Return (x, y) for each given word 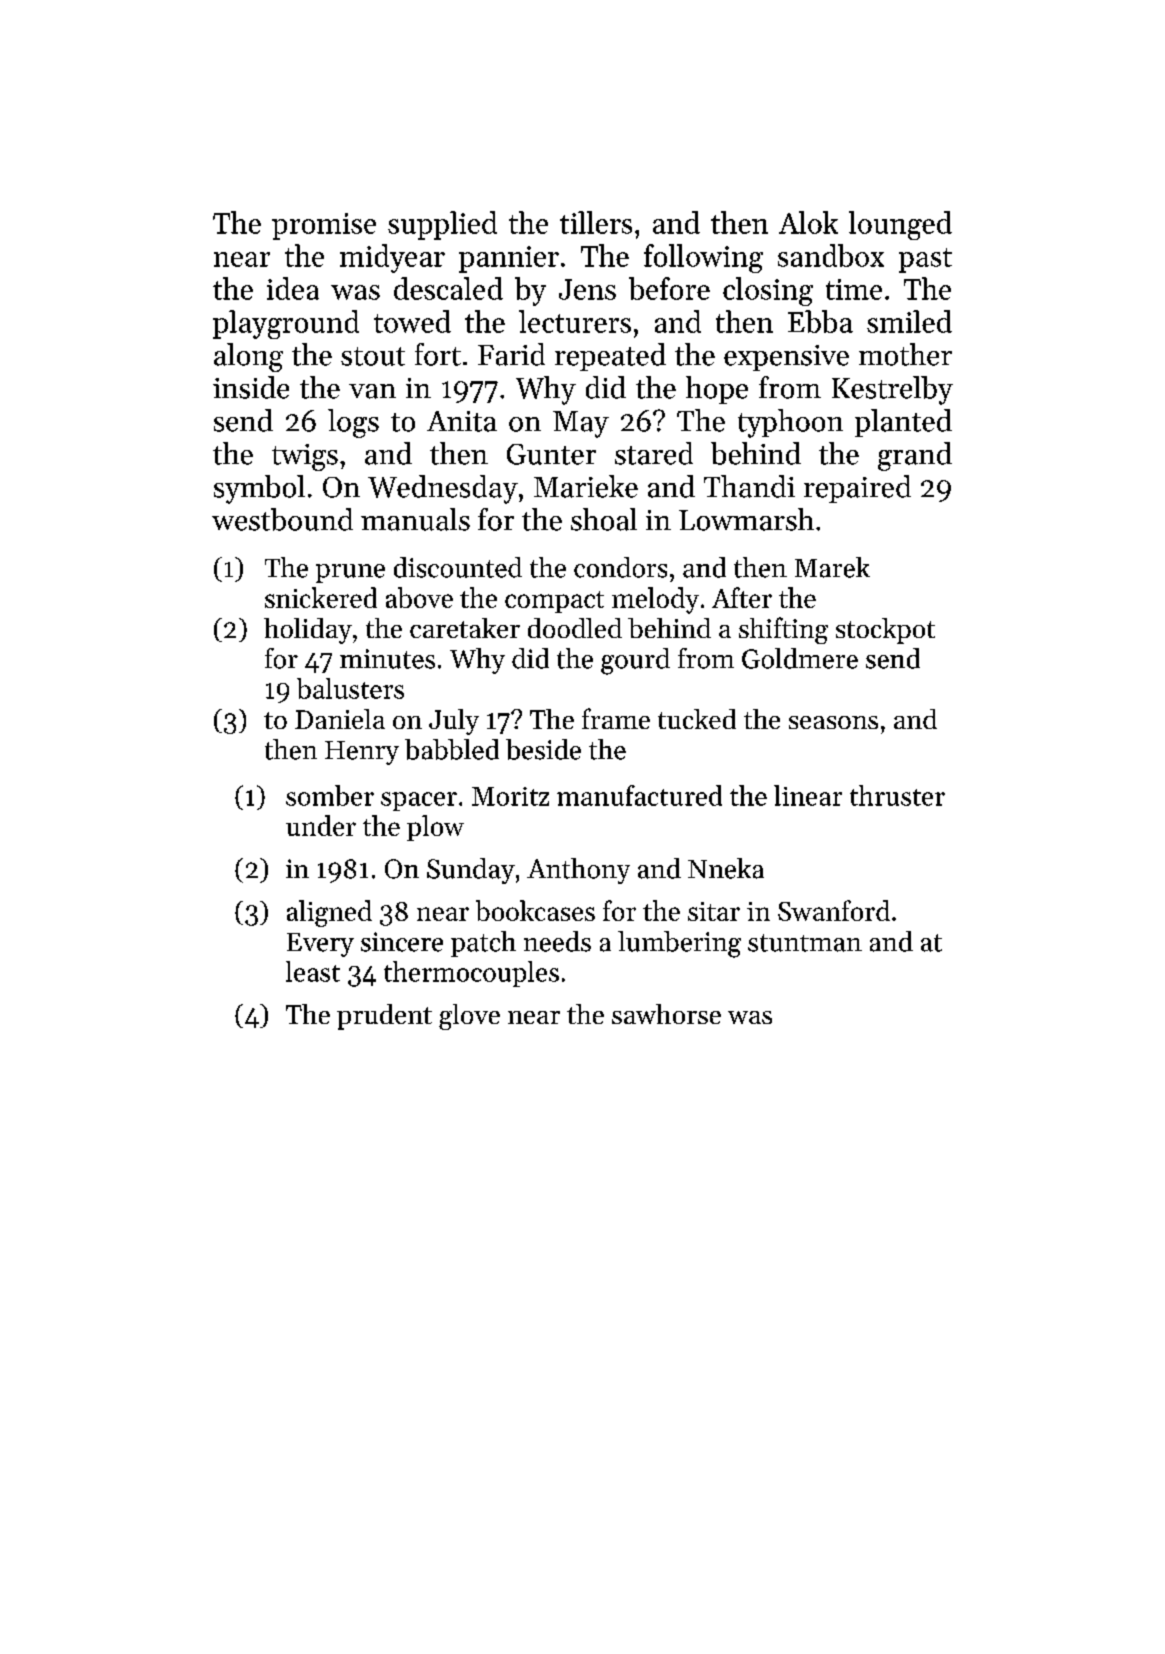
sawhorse (666, 1014)
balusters (350, 688)
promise (324, 226)
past (925, 260)
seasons (833, 722)
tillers (596, 222)
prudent (384, 1017)
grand (915, 456)
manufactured (639, 795)
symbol (259, 489)
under (321, 825)
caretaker (465, 628)
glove (469, 1017)
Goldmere (800, 658)
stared (654, 453)
